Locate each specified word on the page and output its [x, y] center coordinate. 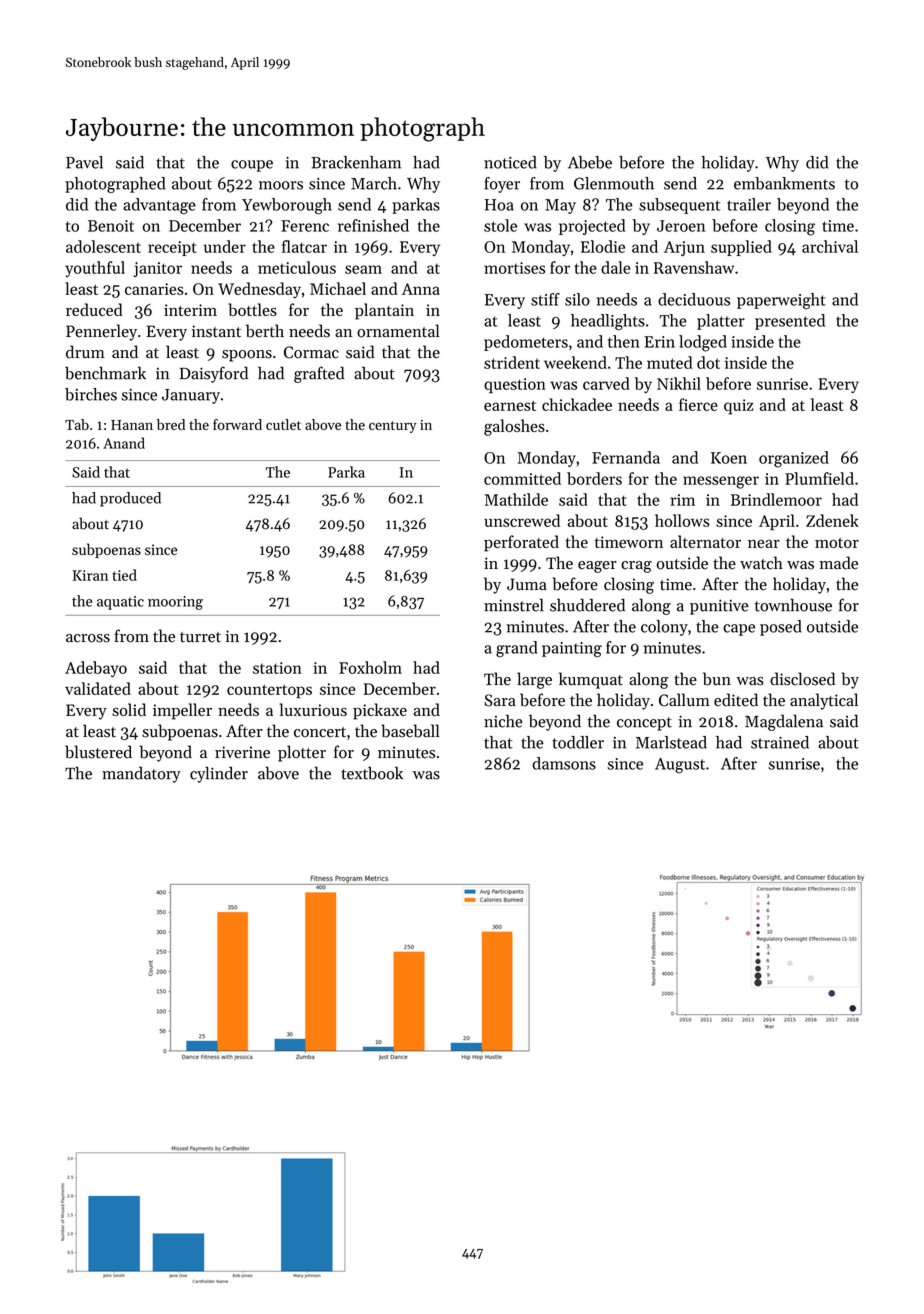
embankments [784, 183]
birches [91, 394]
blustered [98, 752]
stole [500, 225]
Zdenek [832, 520]
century [393, 427]
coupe [252, 166]
